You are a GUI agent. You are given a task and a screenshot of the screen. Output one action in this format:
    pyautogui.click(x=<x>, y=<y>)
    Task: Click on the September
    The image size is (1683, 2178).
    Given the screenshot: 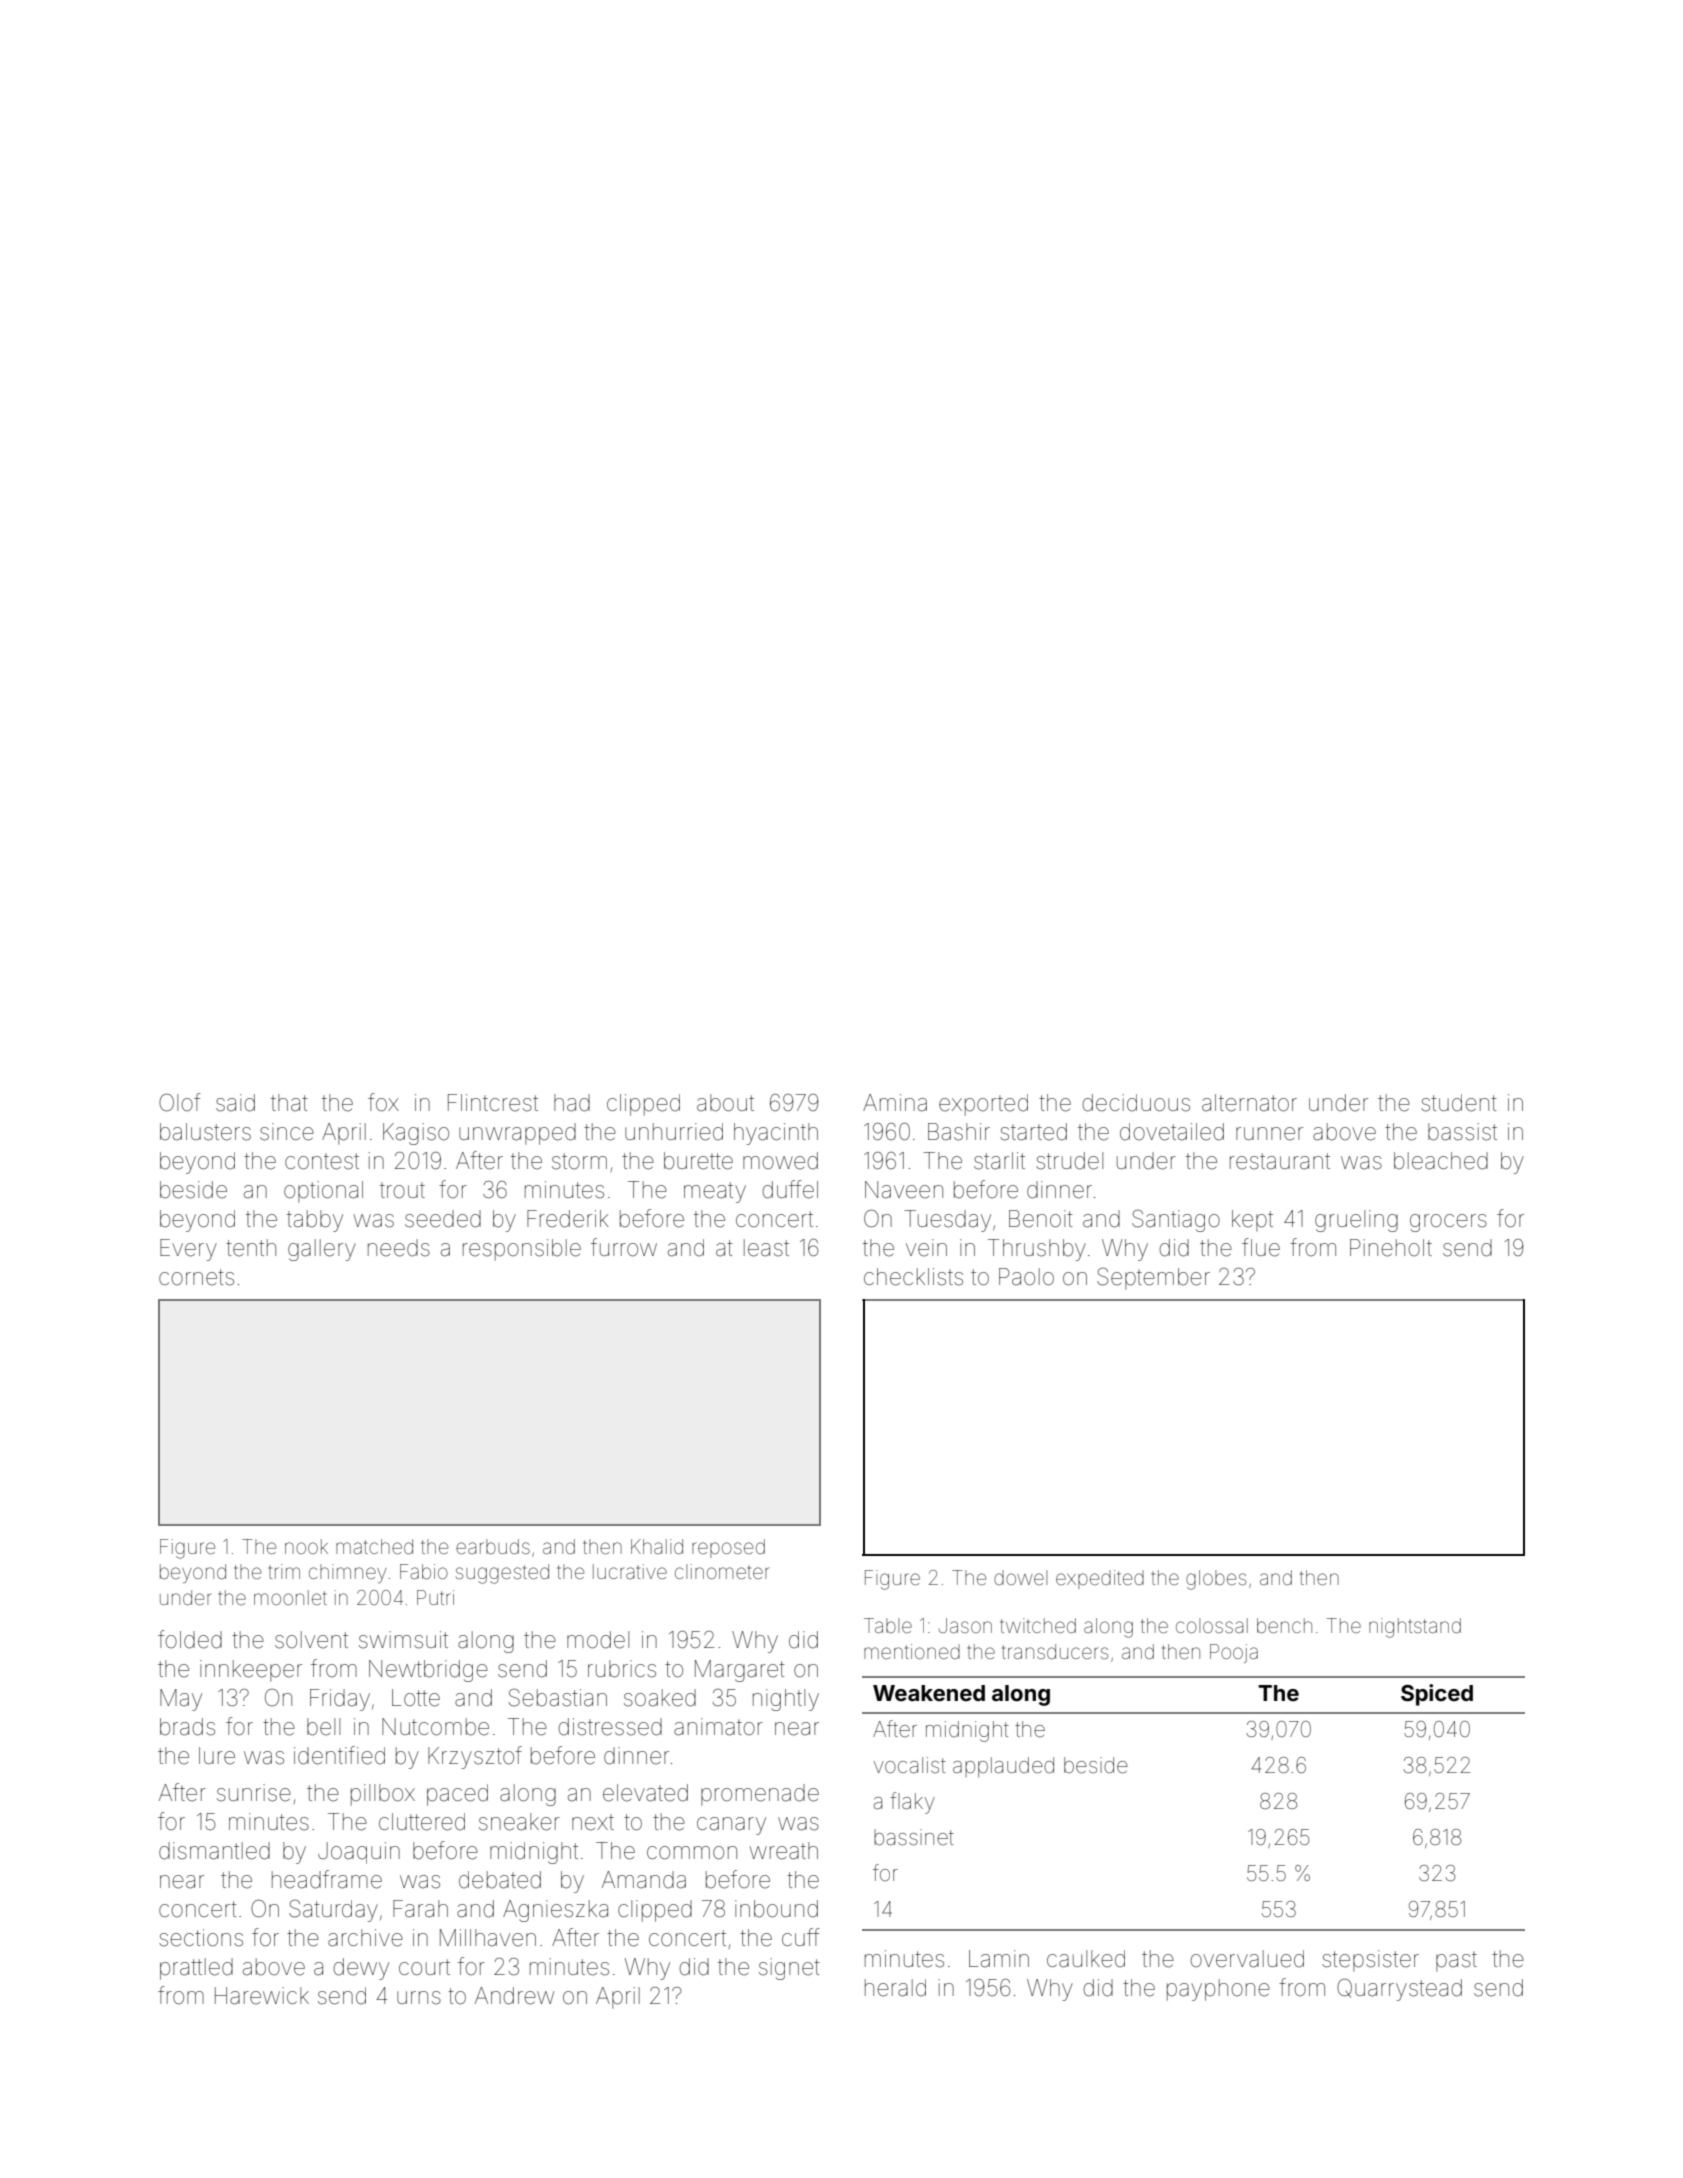 What is the action you would take?
    pyautogui.click(x=1153, y=1279)
